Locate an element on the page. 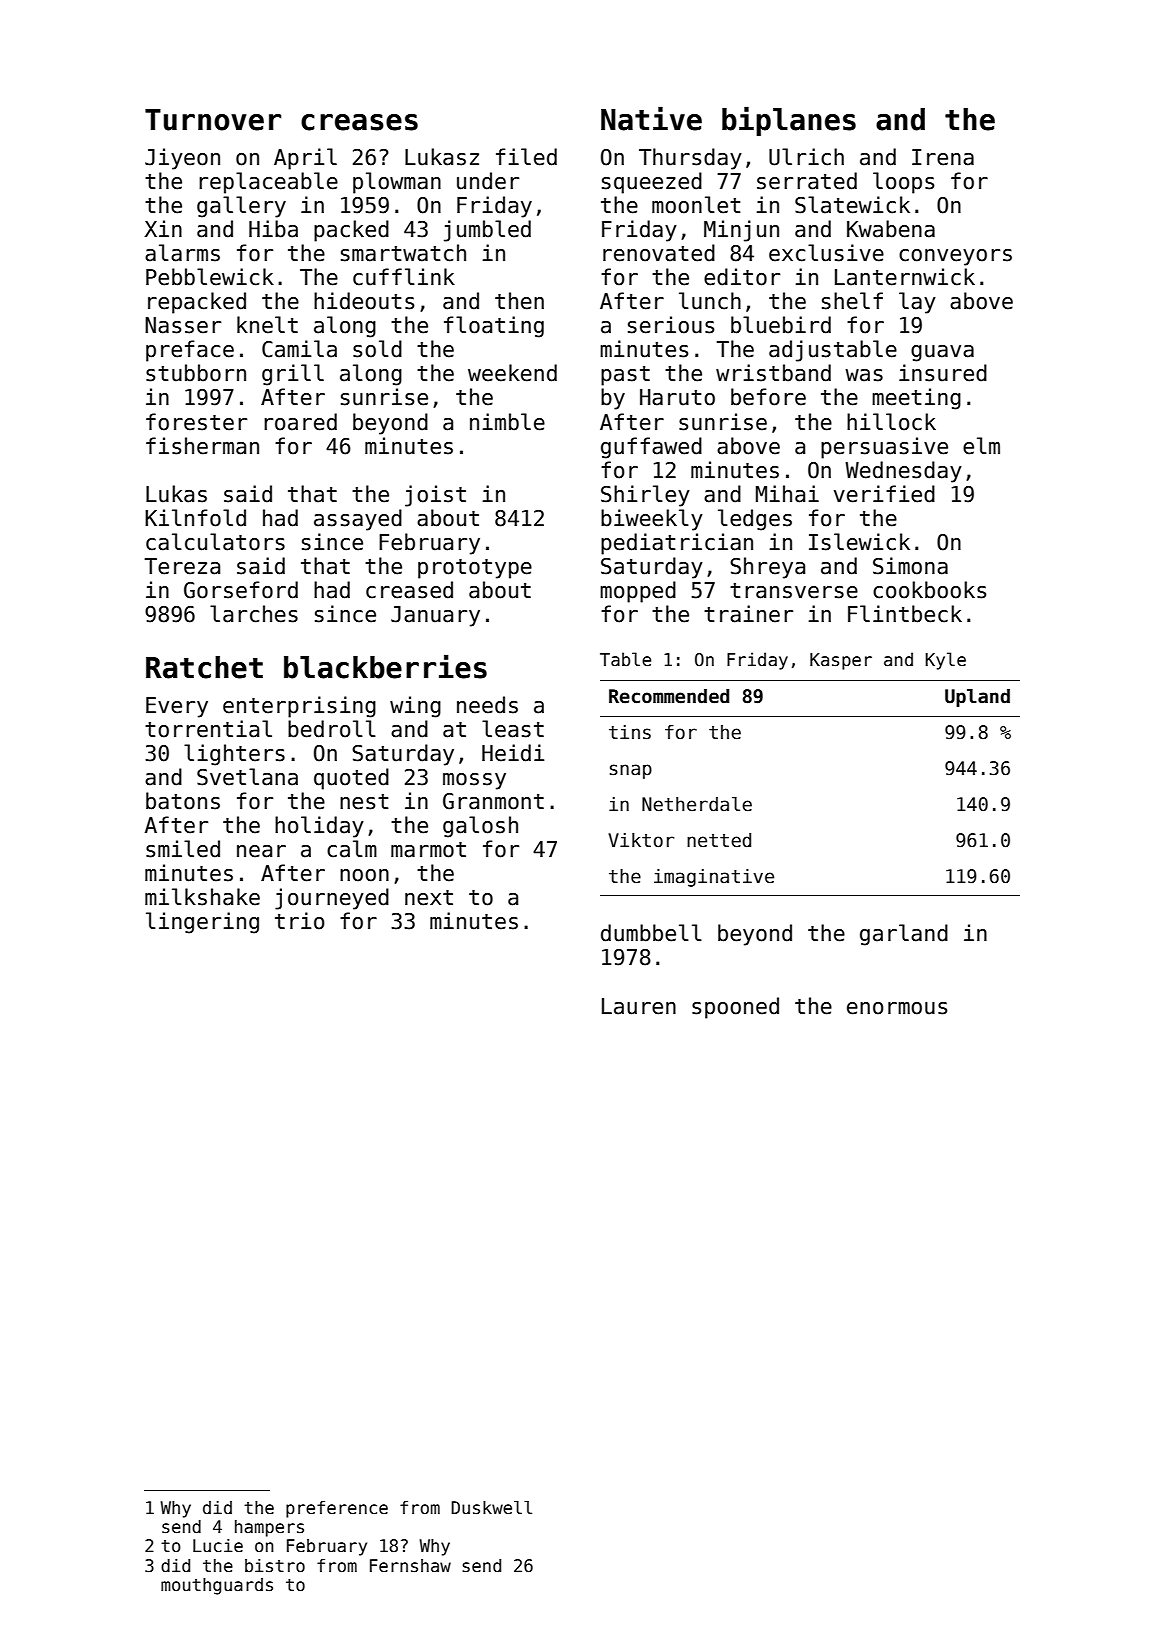  creases is located at coordinates (359, 122).
